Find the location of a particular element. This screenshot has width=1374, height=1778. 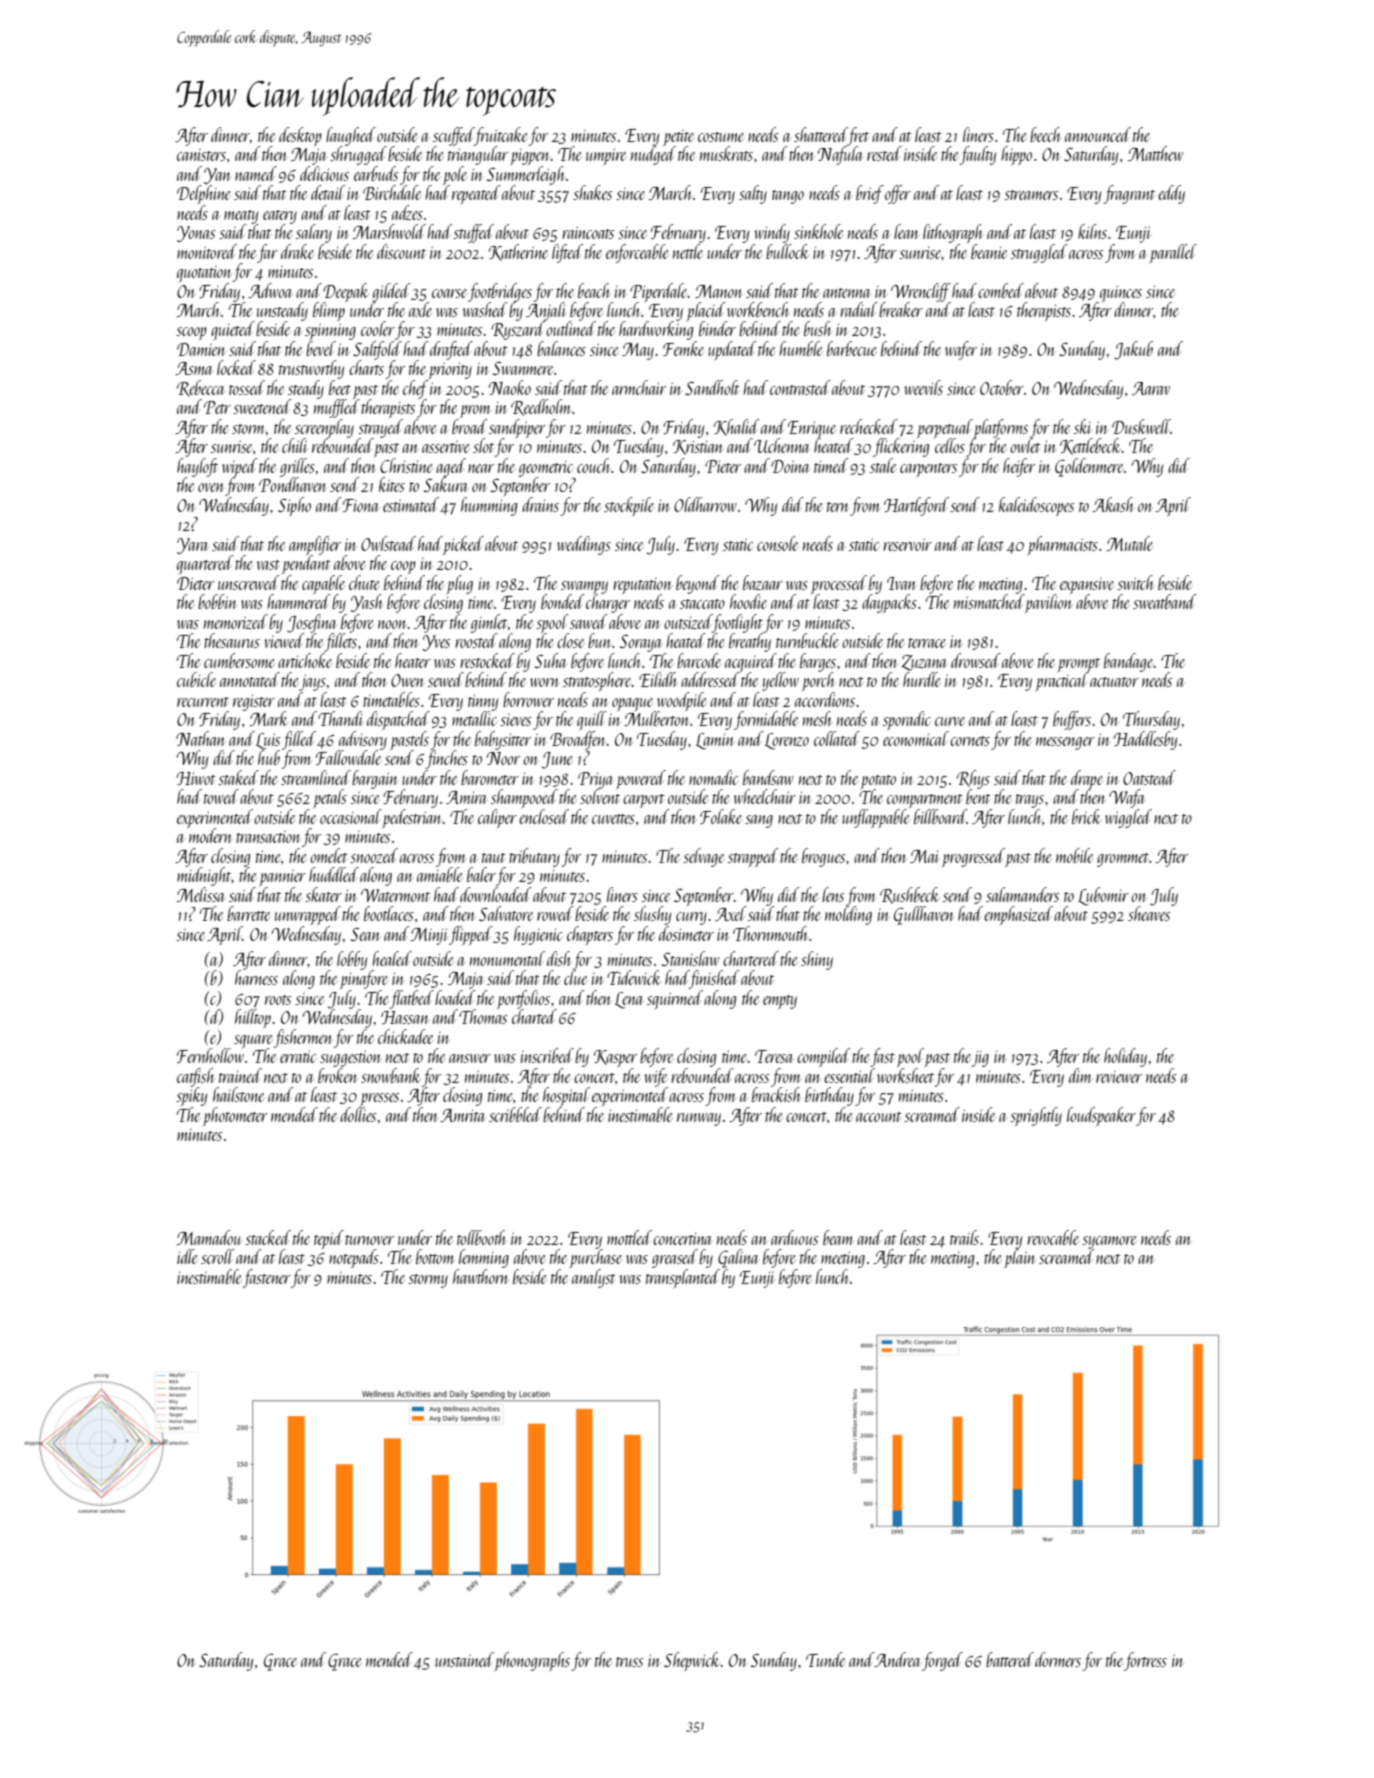

purchase is located at coordinates (596, 1258).
